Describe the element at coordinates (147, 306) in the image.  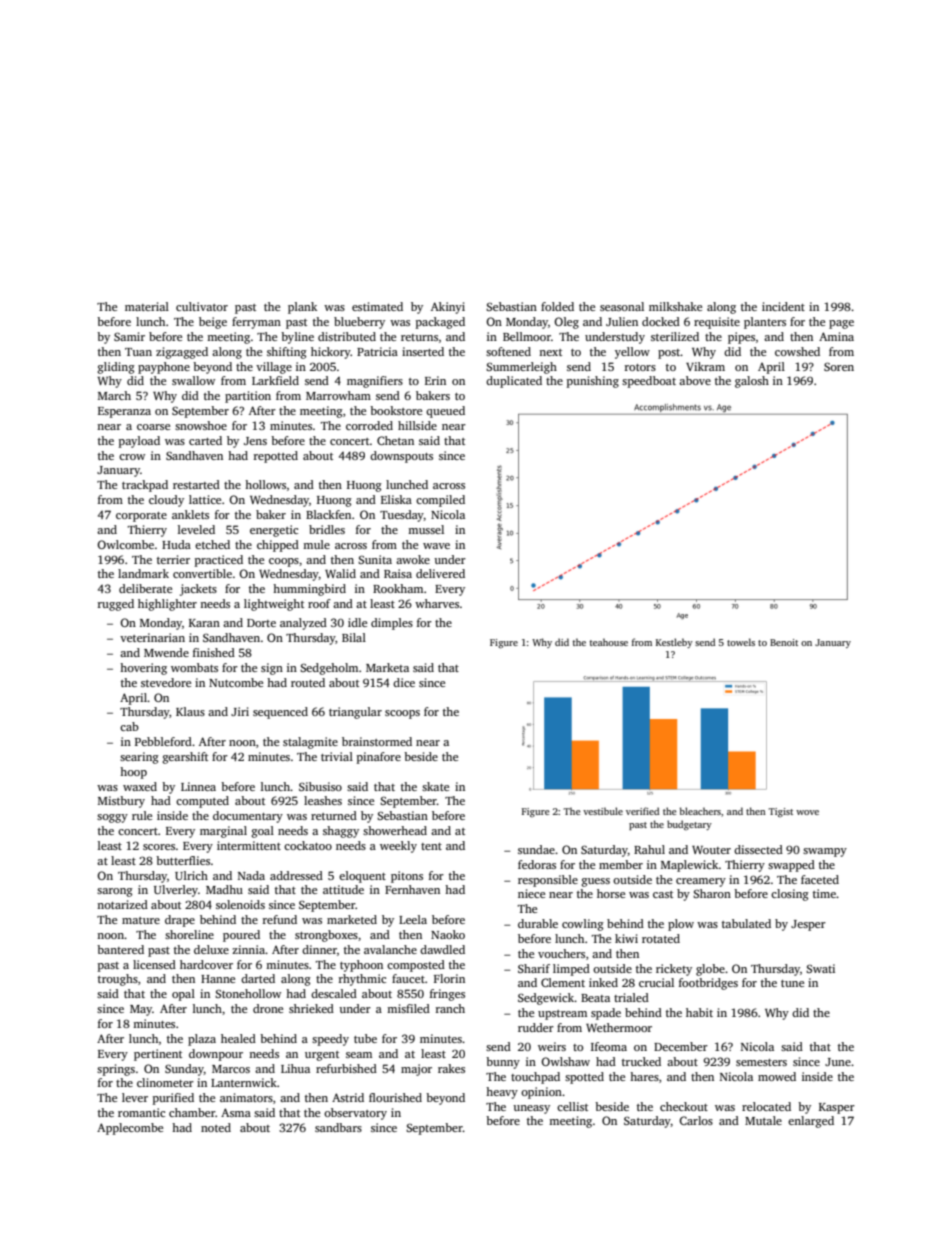
I see `material` at that location.
